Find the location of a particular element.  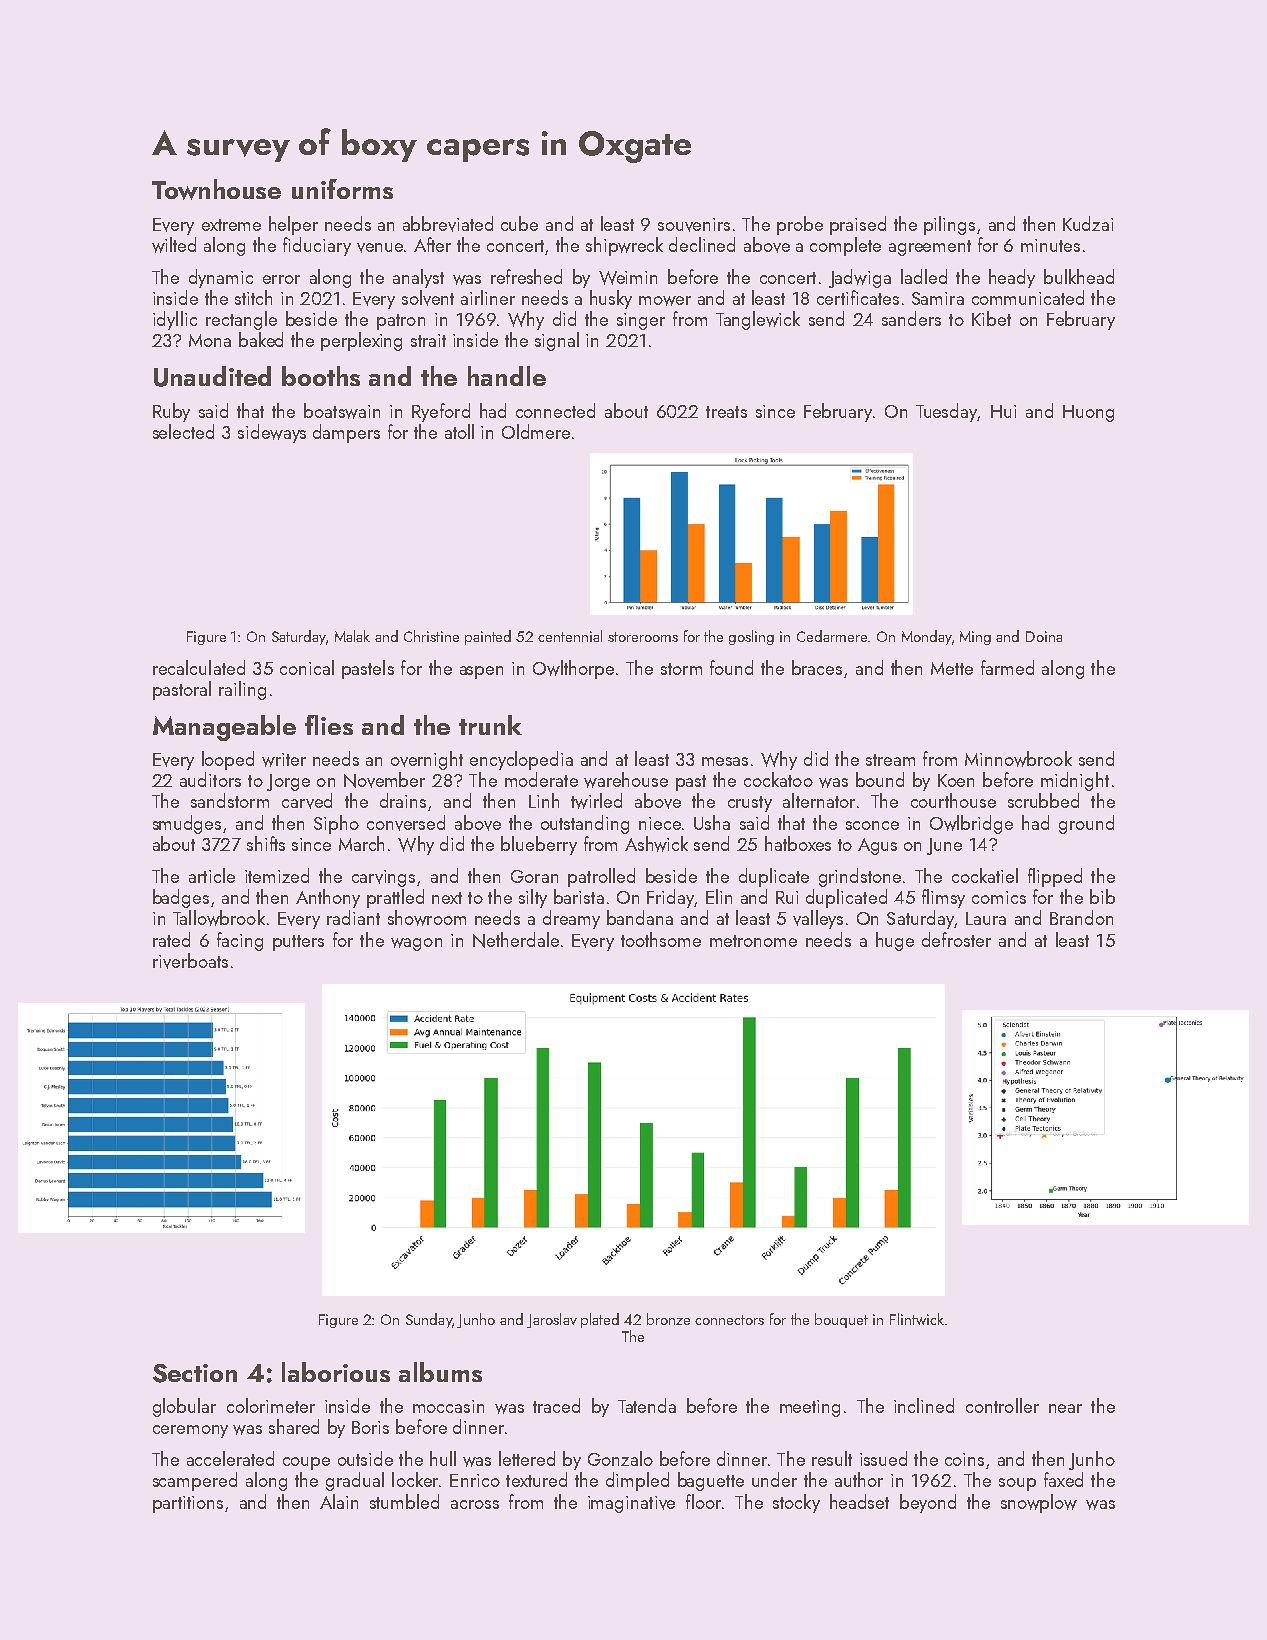

farmed is located at coordinates (1007, 667).
